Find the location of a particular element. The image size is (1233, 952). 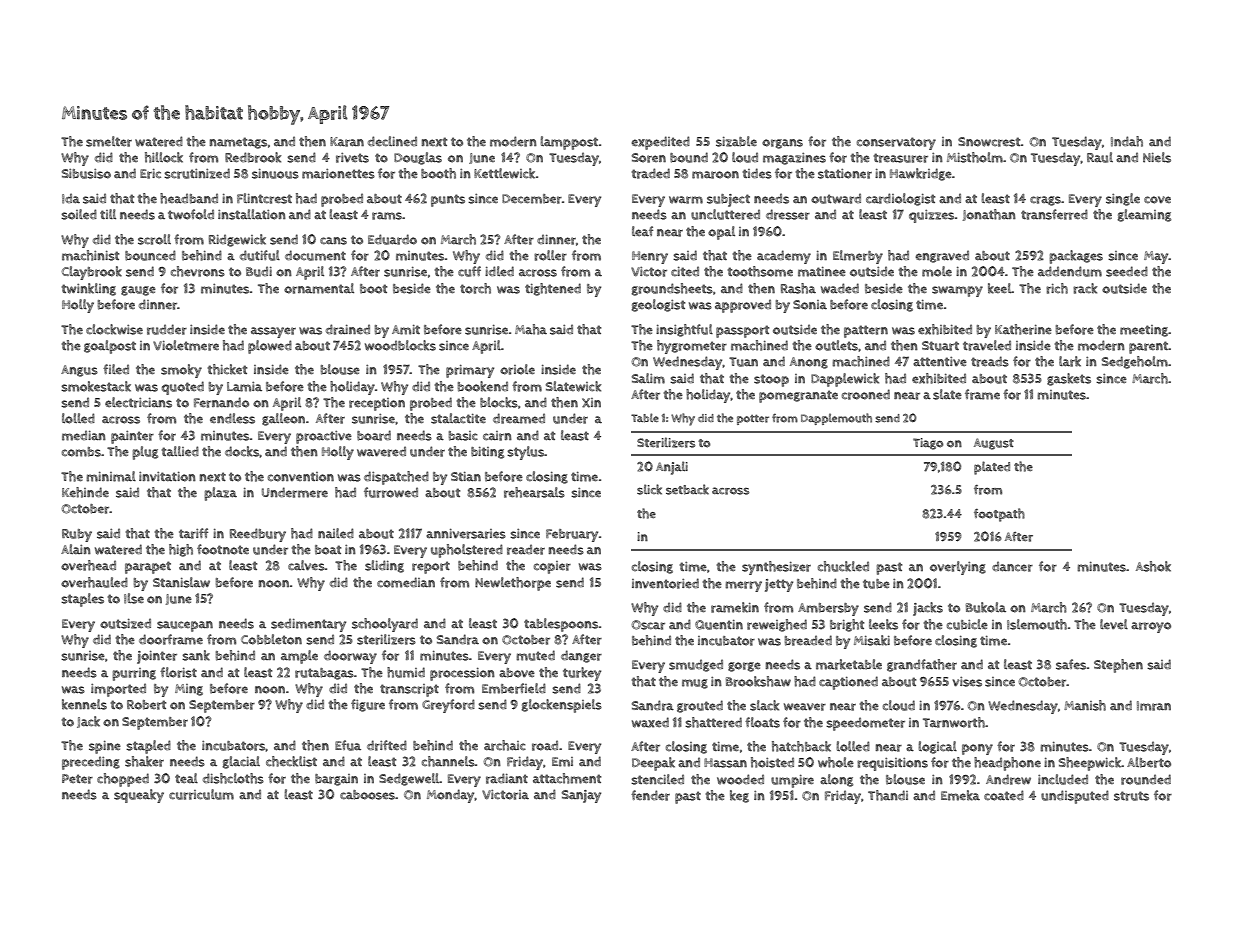

cabooses is located at coordinates (367, 795).
